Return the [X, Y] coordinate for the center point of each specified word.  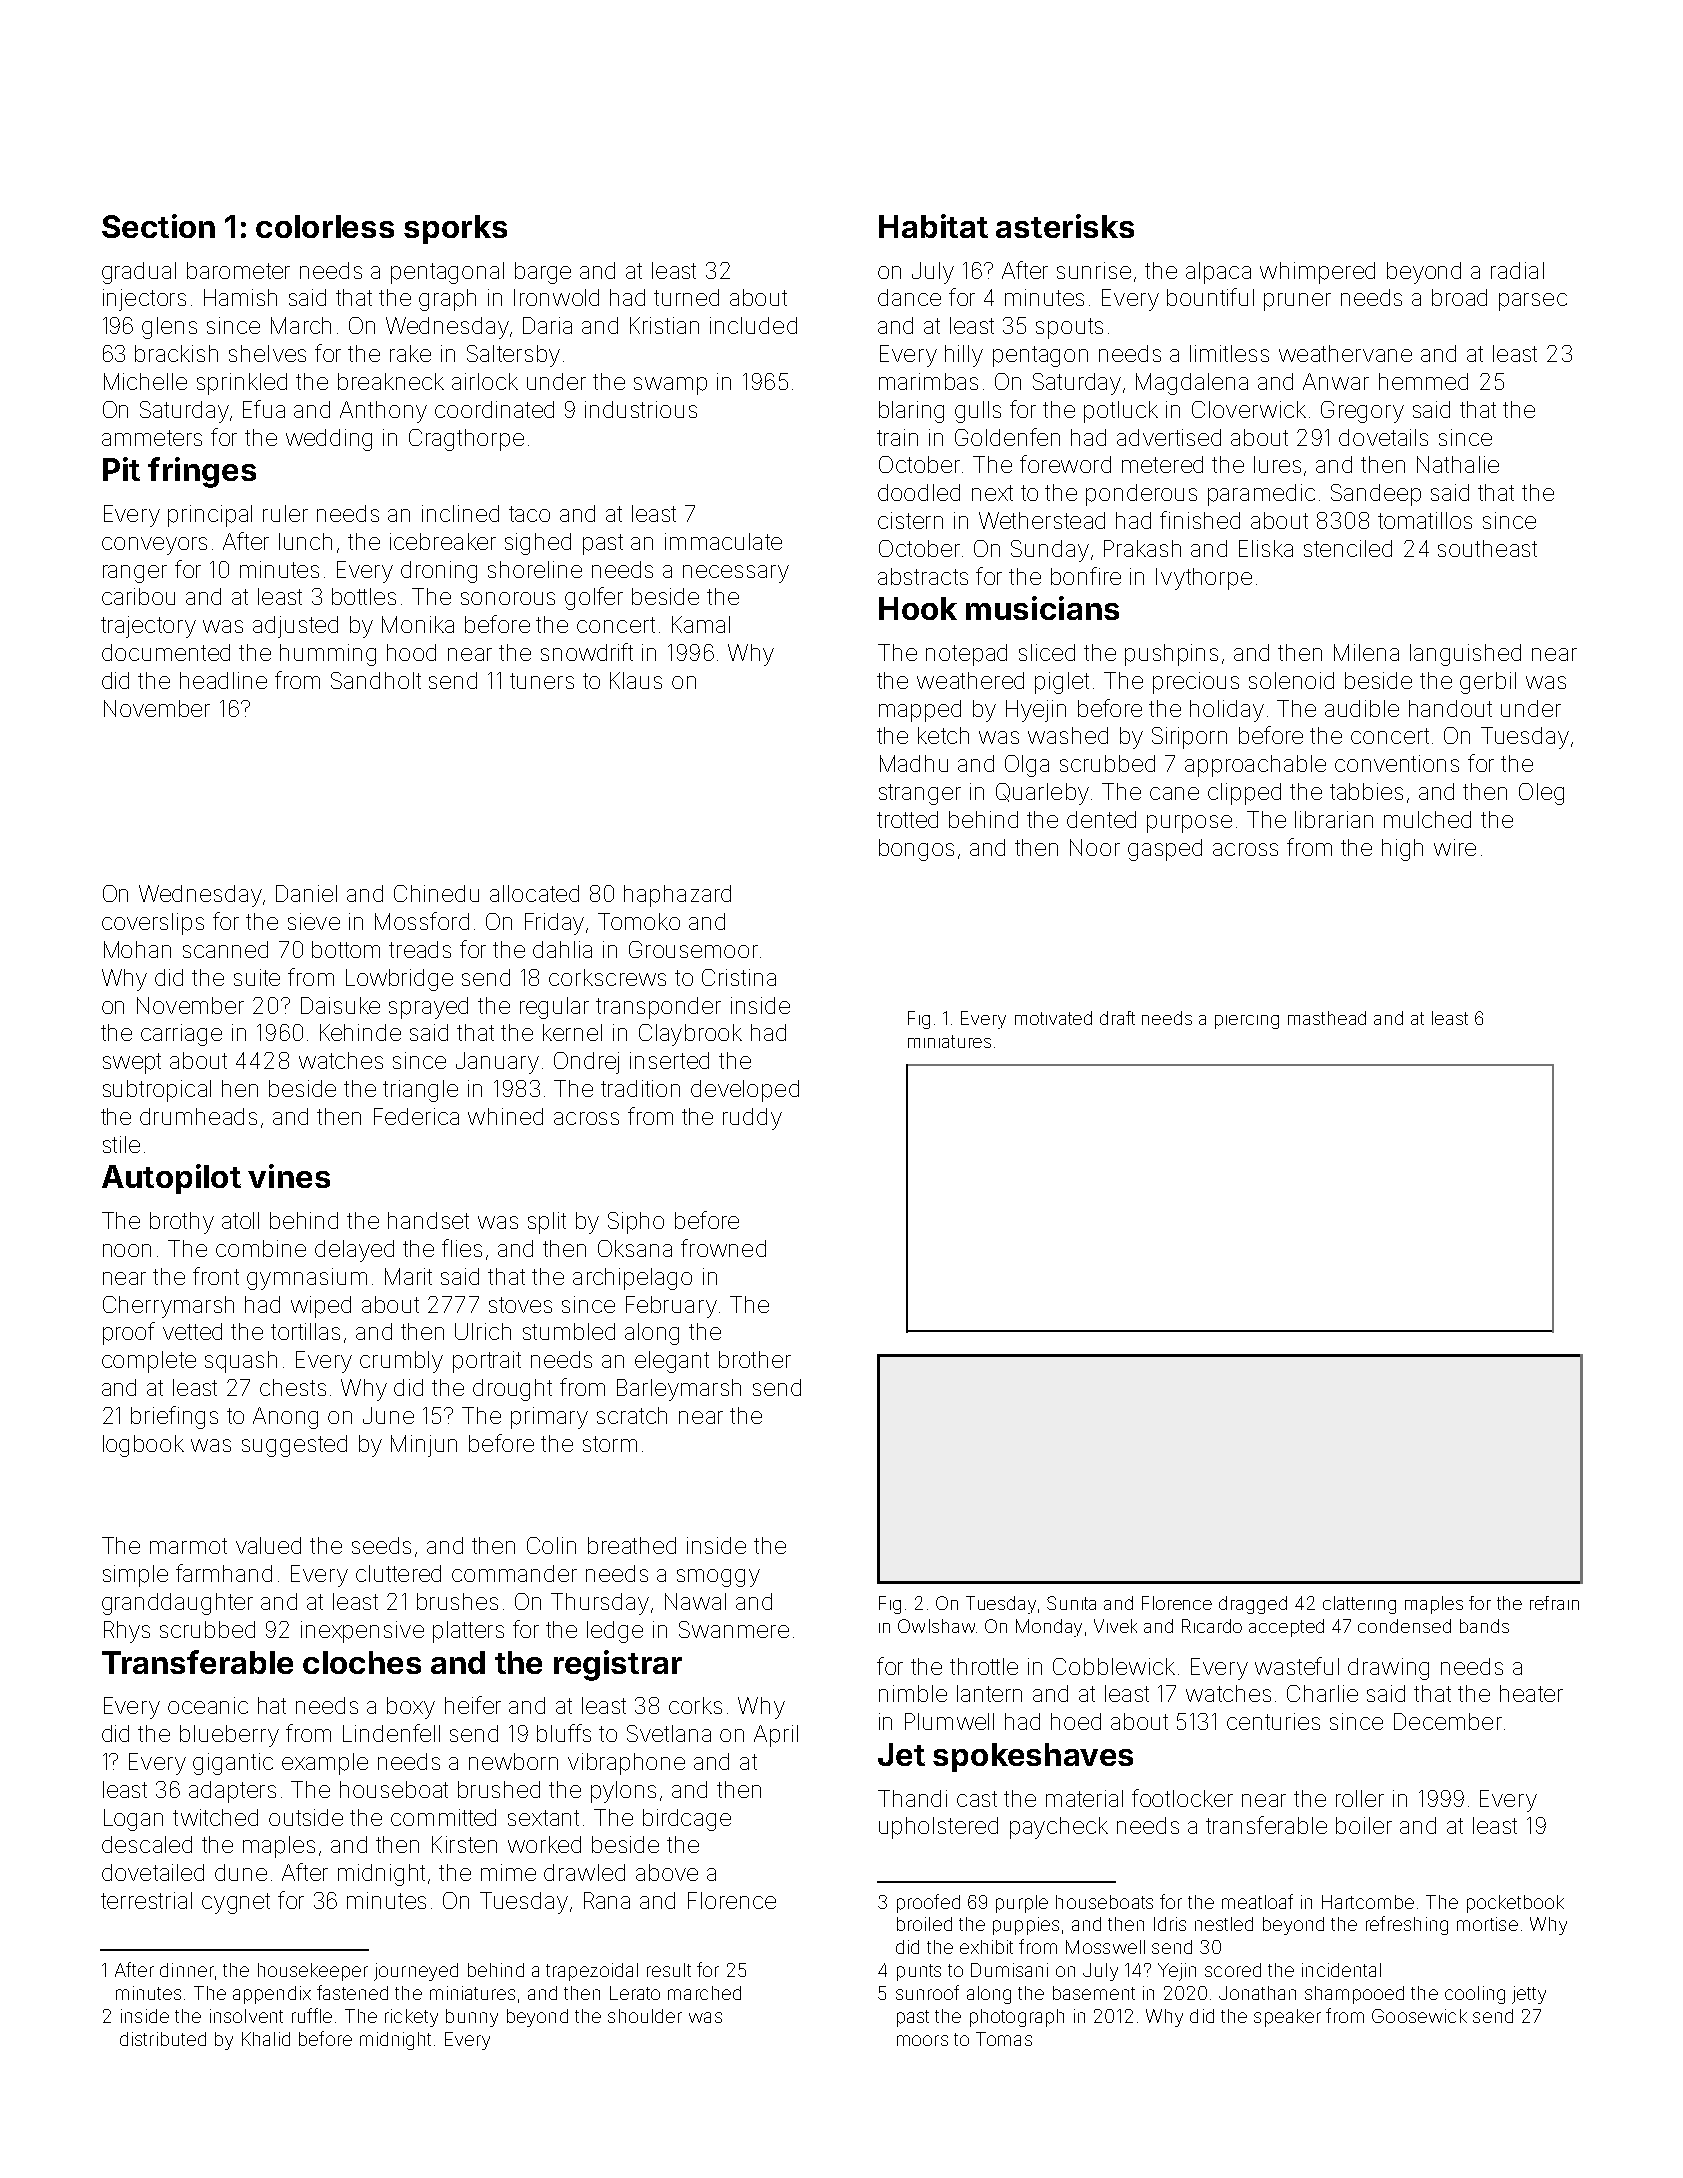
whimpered [1317, 273]
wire [1455, 847]
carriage [181, 1035]
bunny [472, 2018]
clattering [1359, 1605]
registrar [618, 1665]
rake [410, 353]
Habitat [933, 226]
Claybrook [690, 1035]
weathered [970, 680]
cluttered [398, 1573]
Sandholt [376, 680]
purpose [1189, 824]
